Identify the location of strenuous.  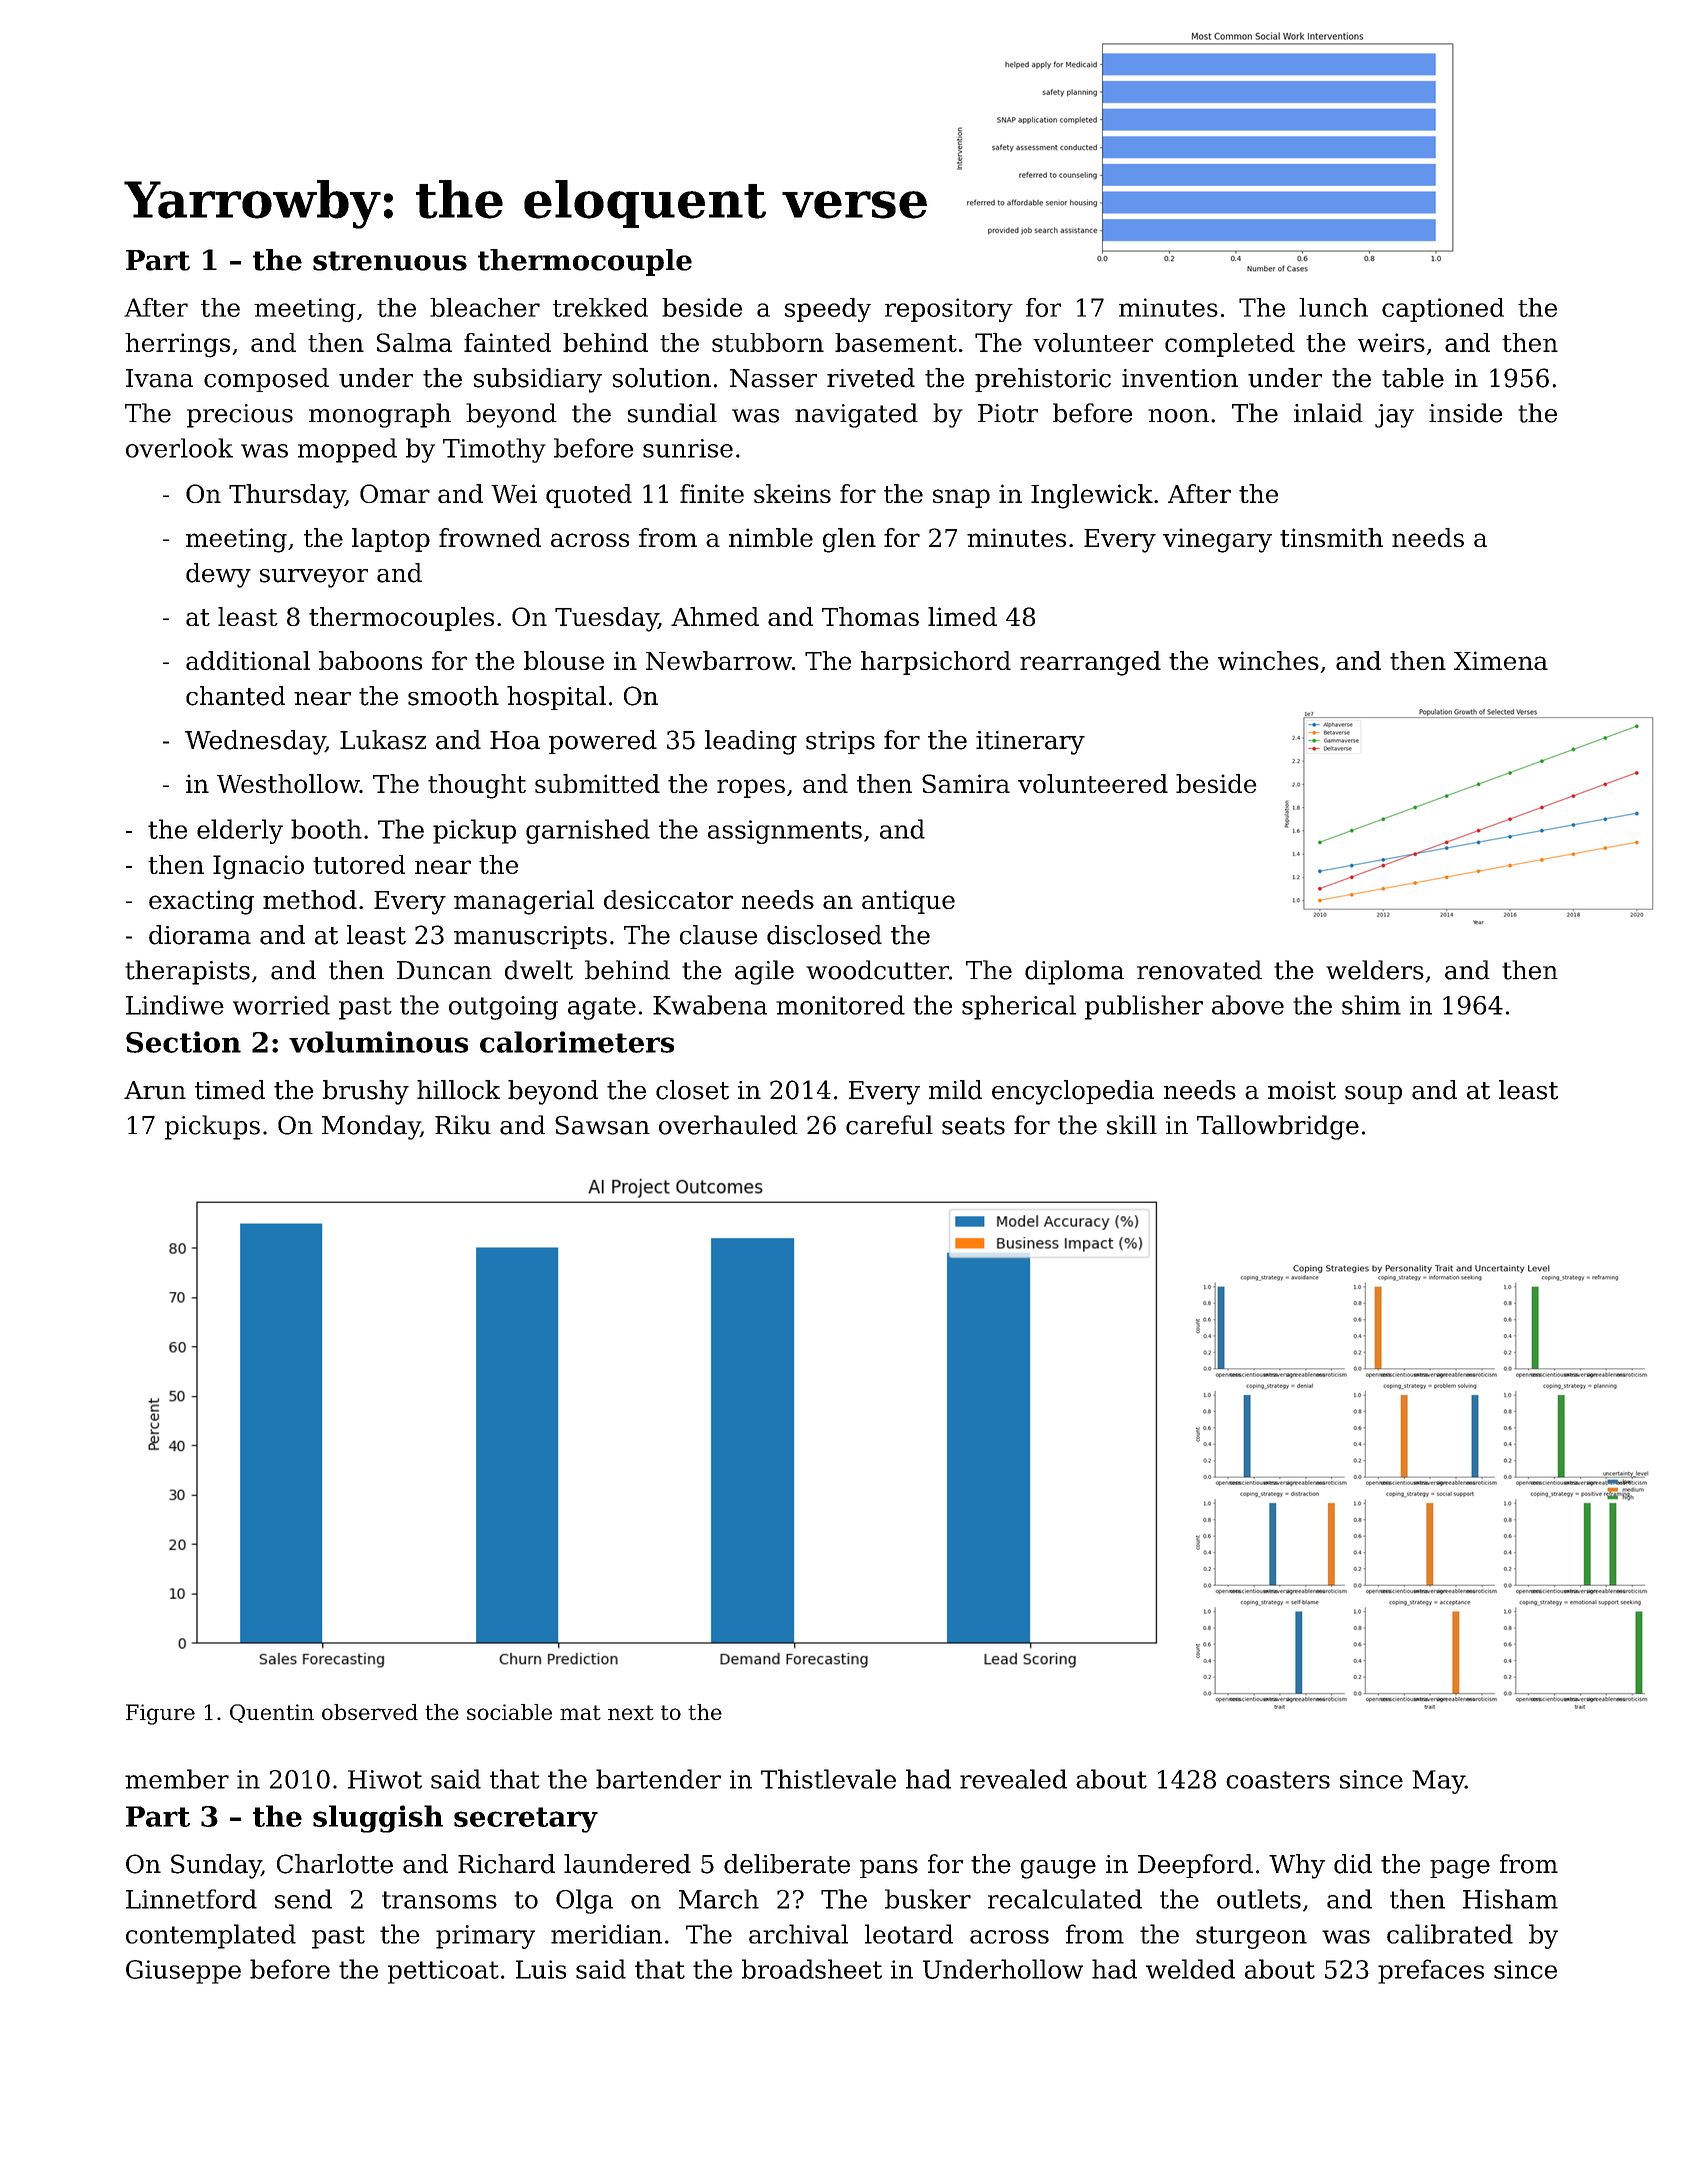
(390, 261).
